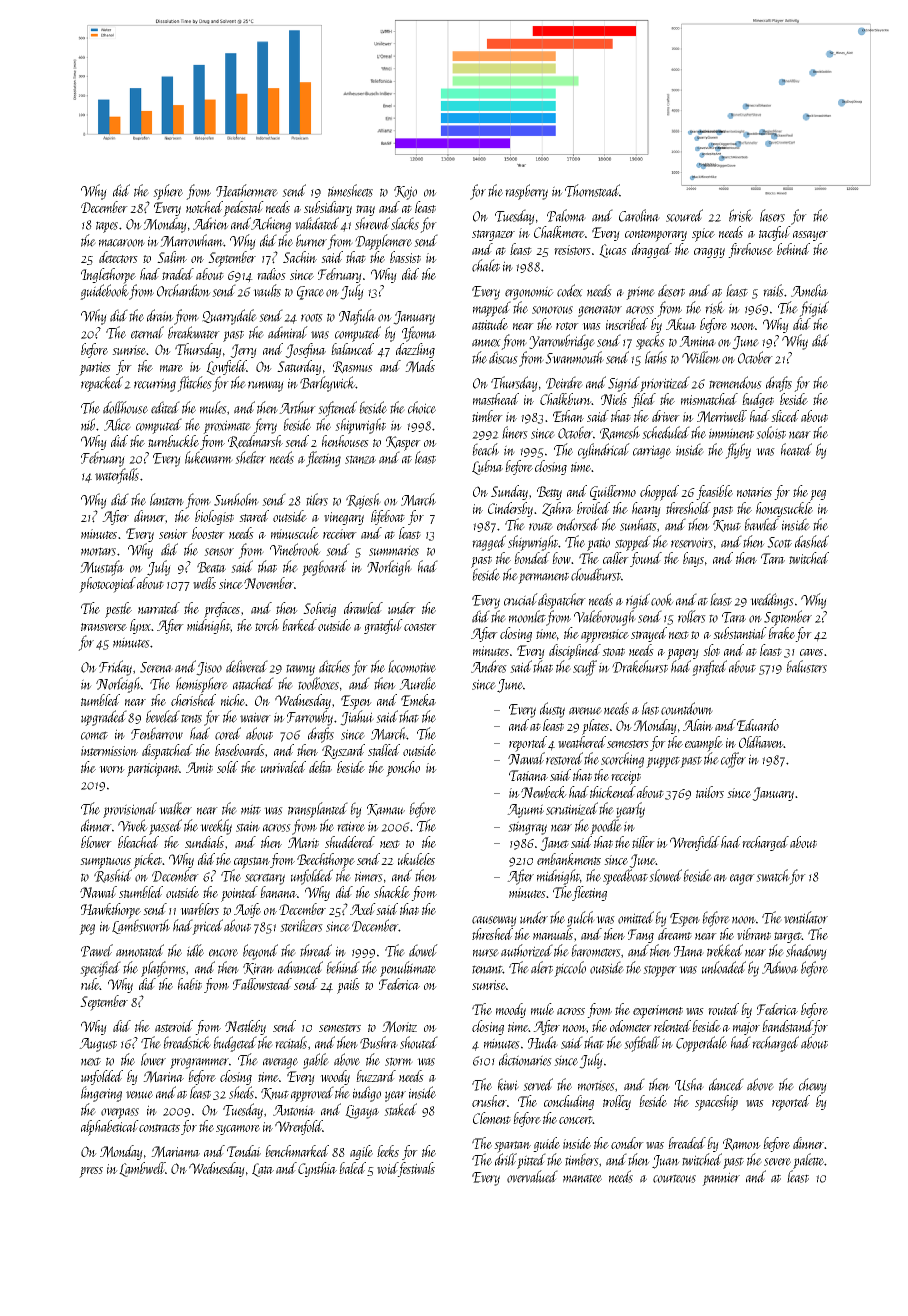  I want to click on Jerry, so click(243, 351).
